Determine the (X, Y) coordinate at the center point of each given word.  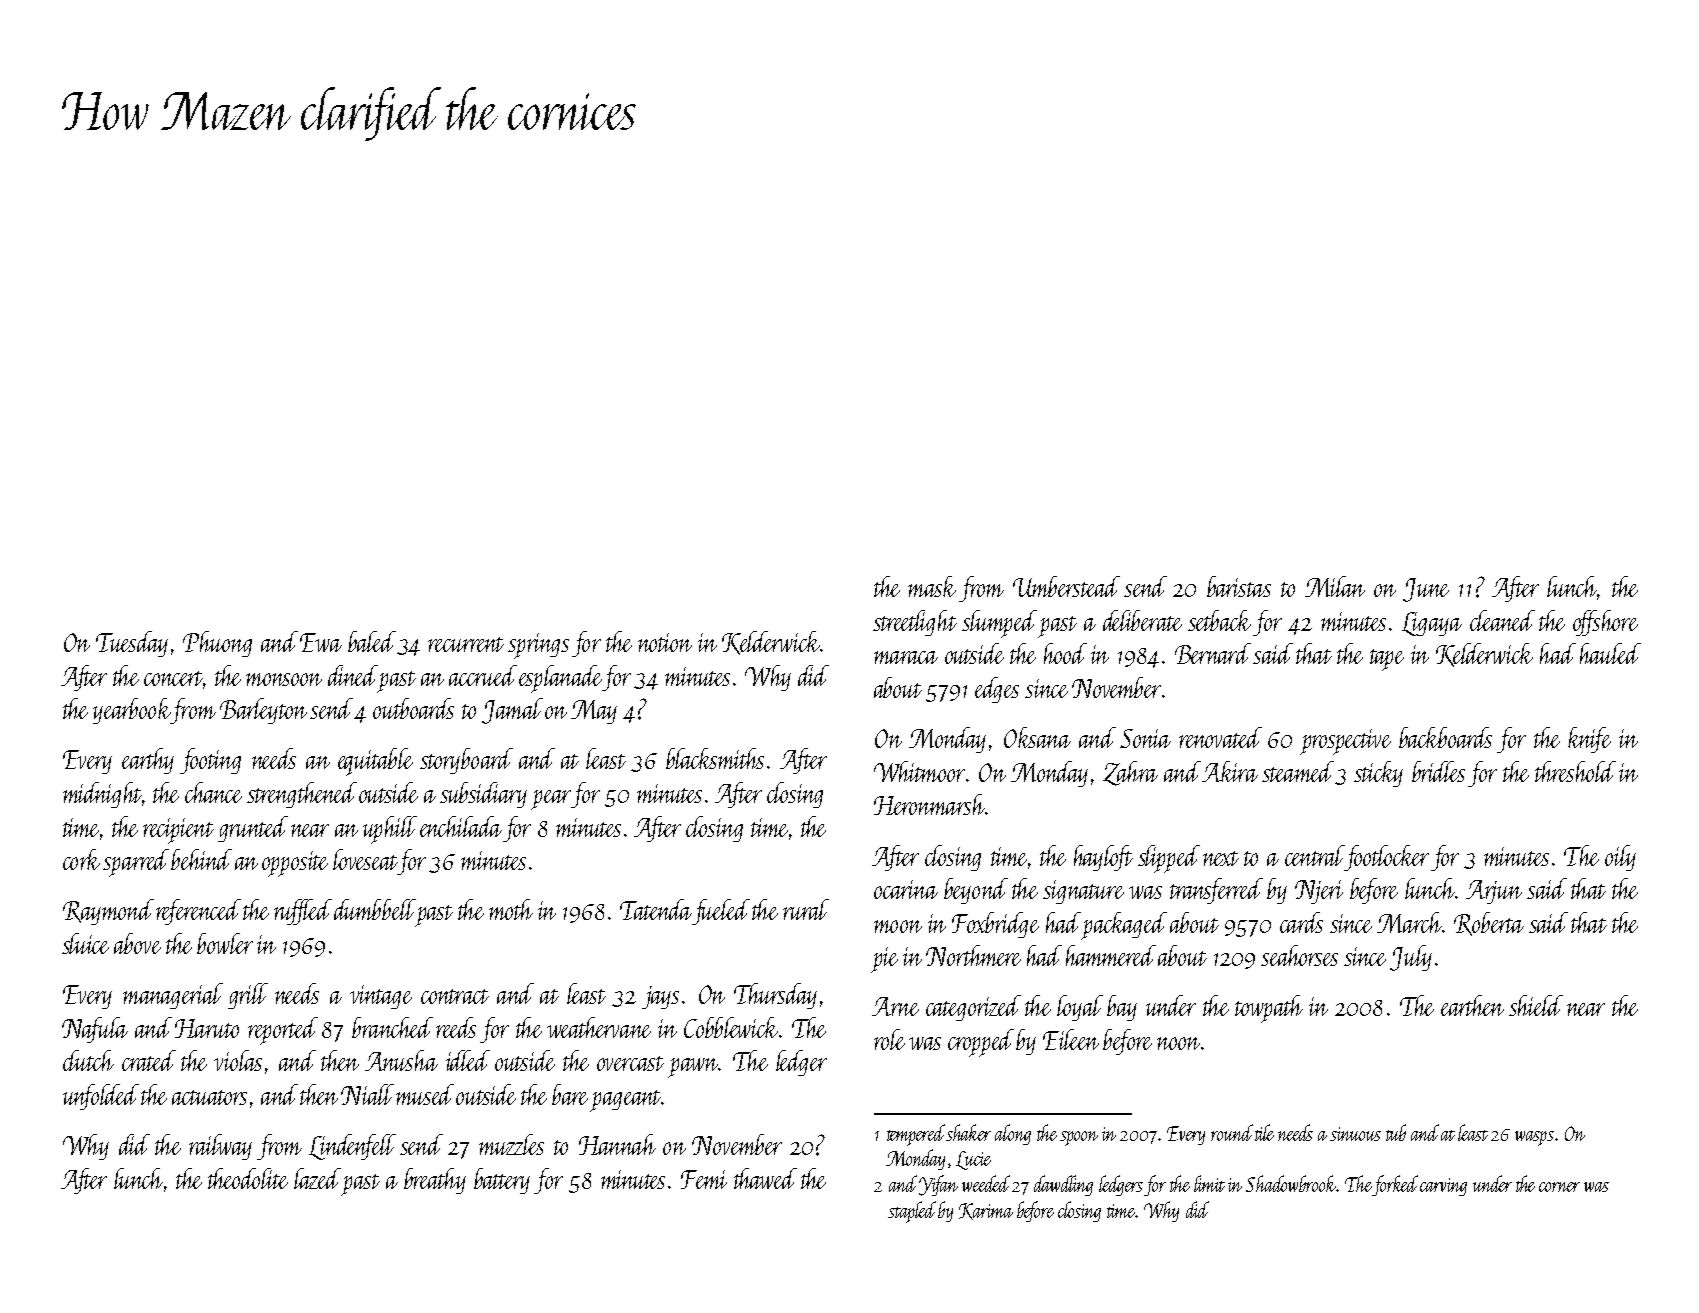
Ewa (321, 642)
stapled (912, 1212)
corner (1559, 1187)
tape (1387, 660)
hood (1065, 653)
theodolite (248, 1178)
